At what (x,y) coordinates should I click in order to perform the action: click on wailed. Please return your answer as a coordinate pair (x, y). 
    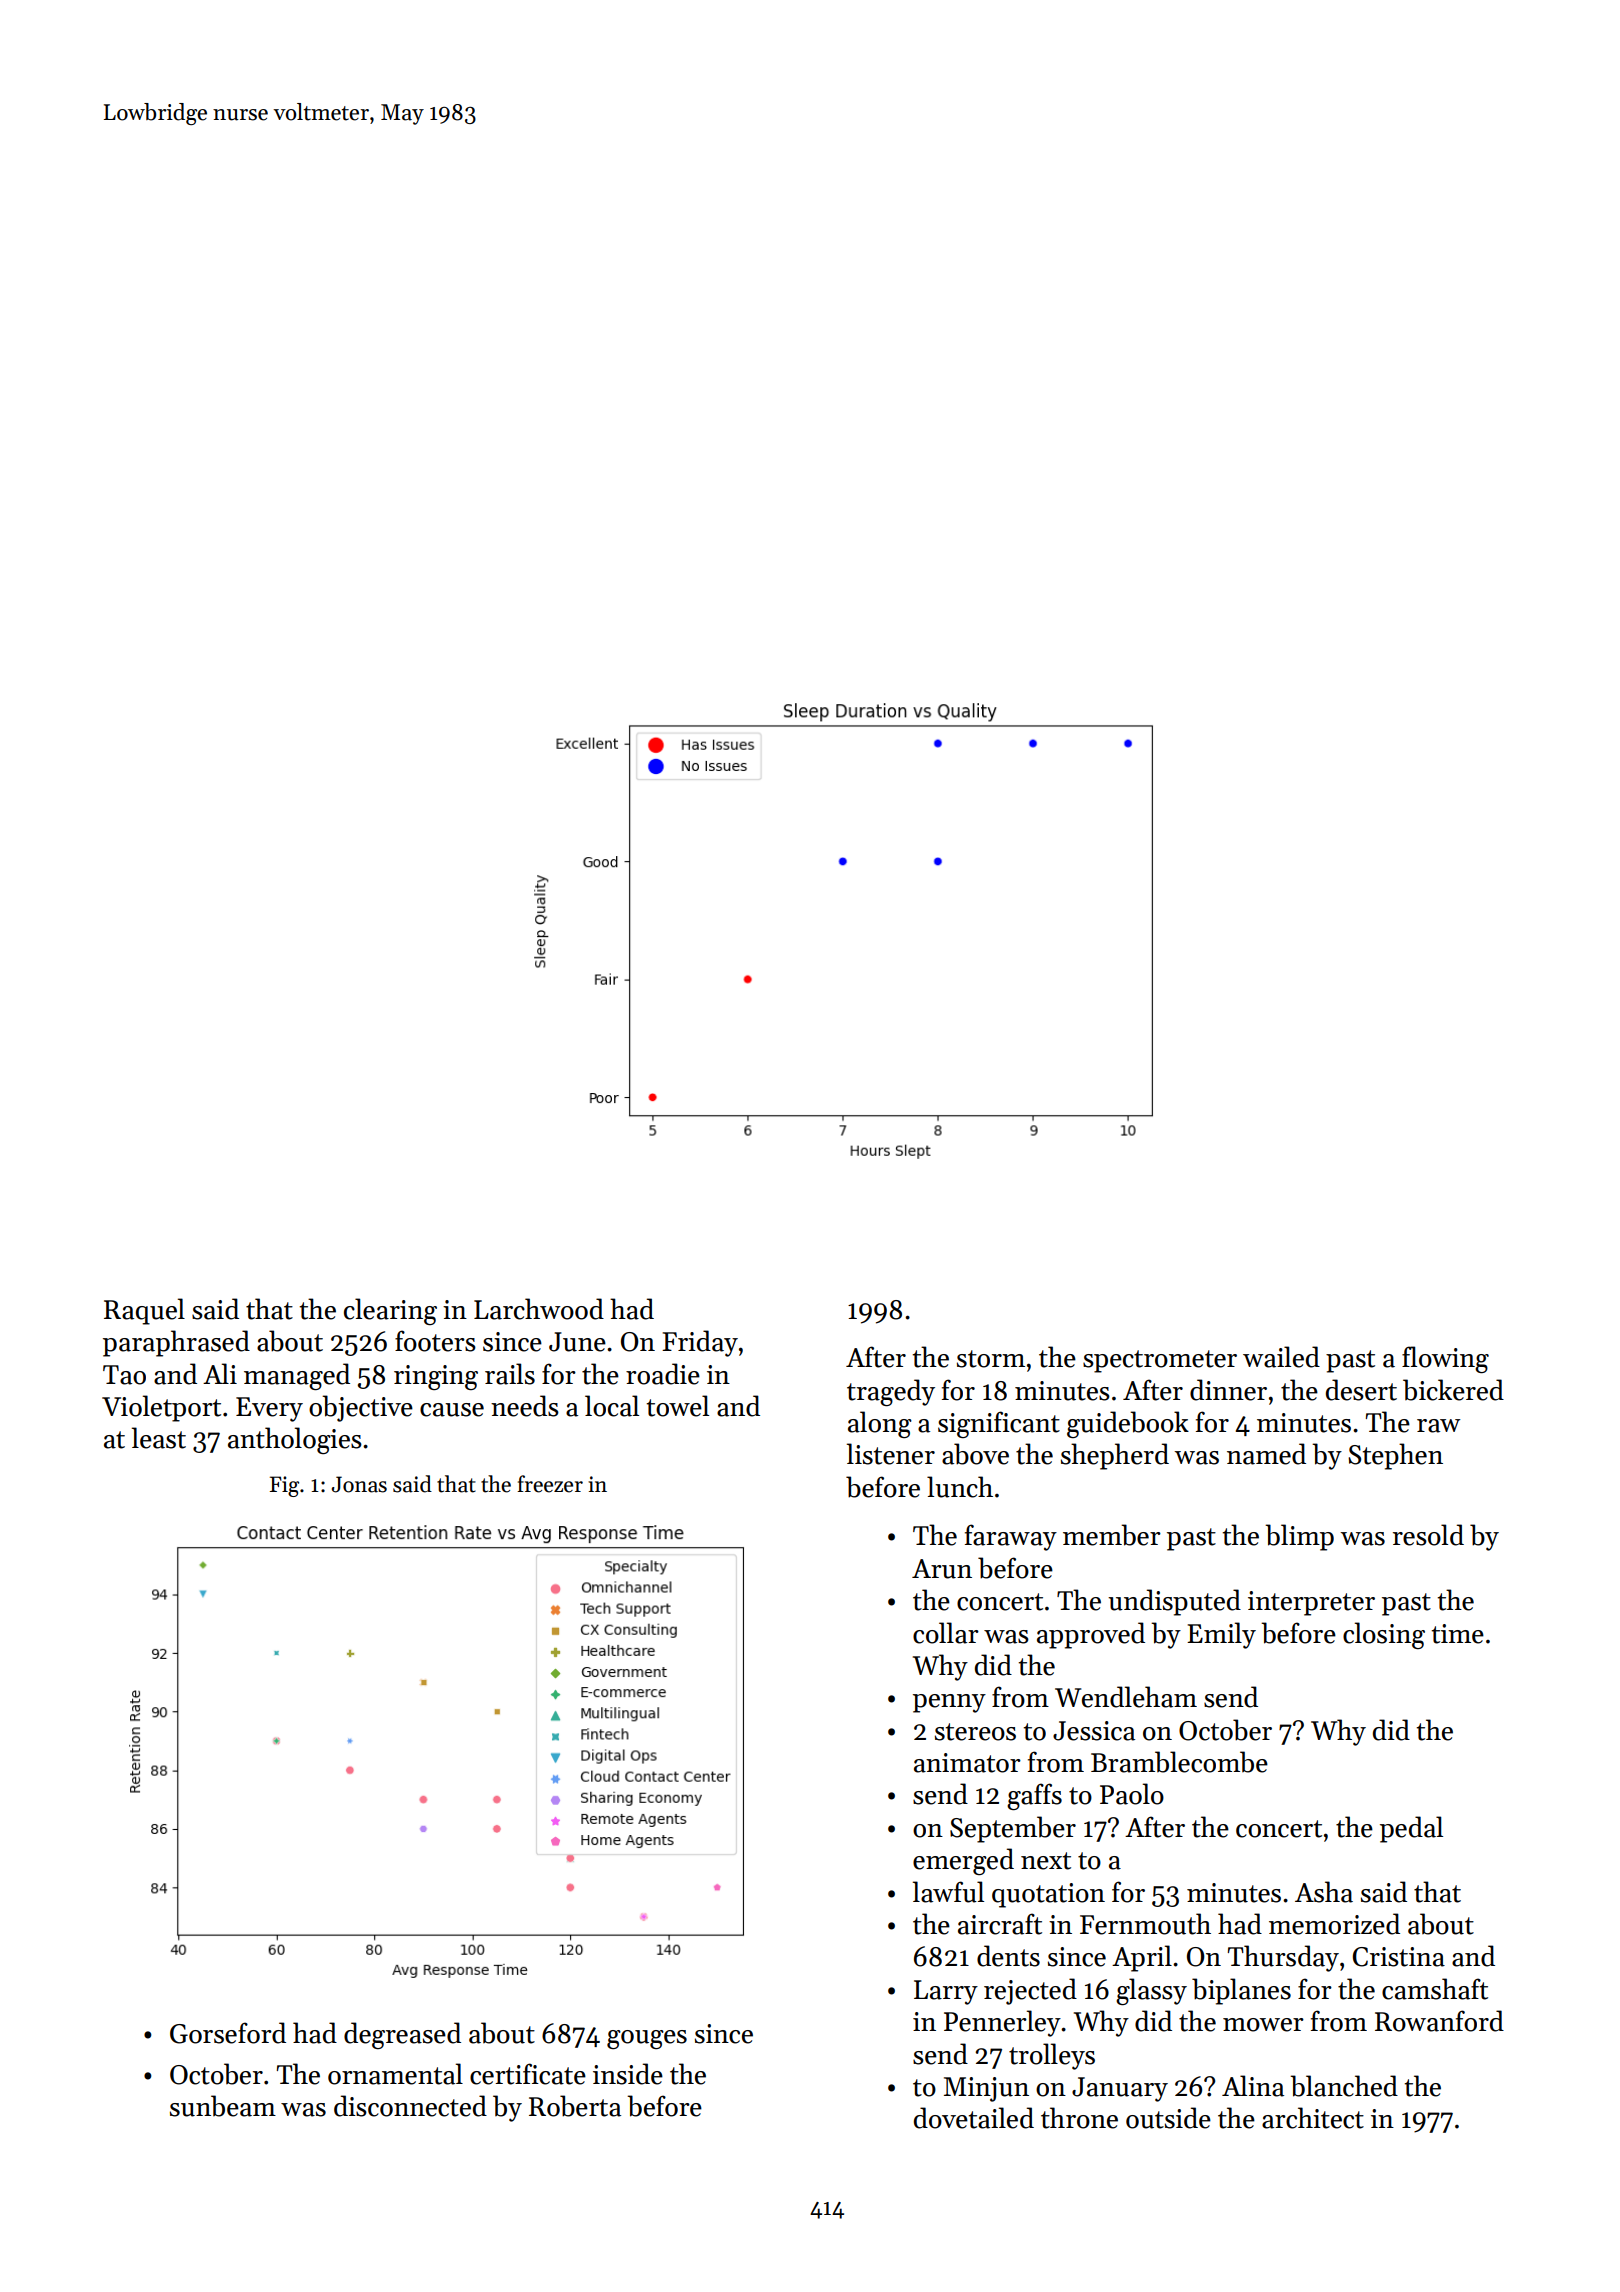
    Looking at the image, I should click on (1281, 1357).
